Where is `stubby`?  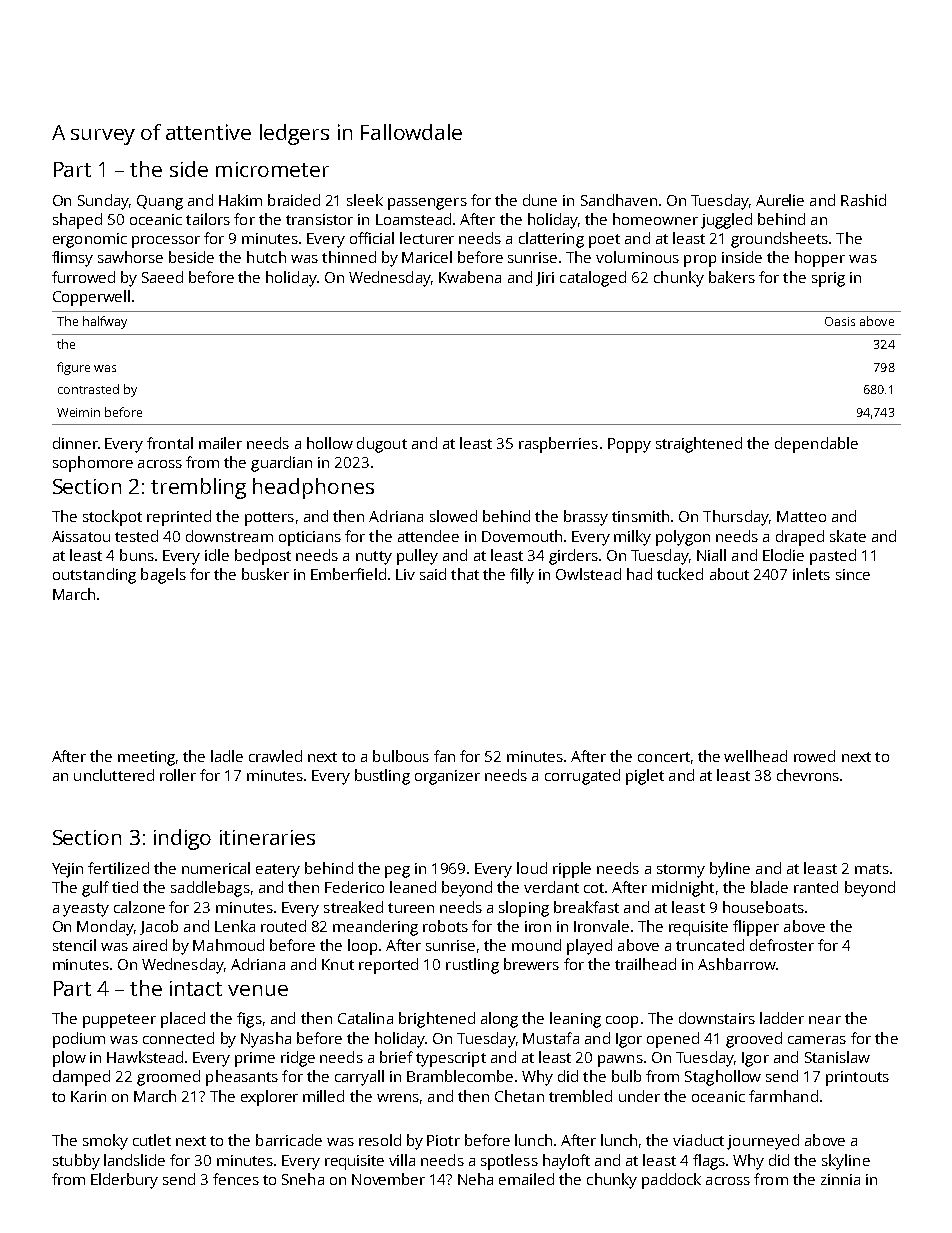 stubby is located at coordinates (76, 1162).
